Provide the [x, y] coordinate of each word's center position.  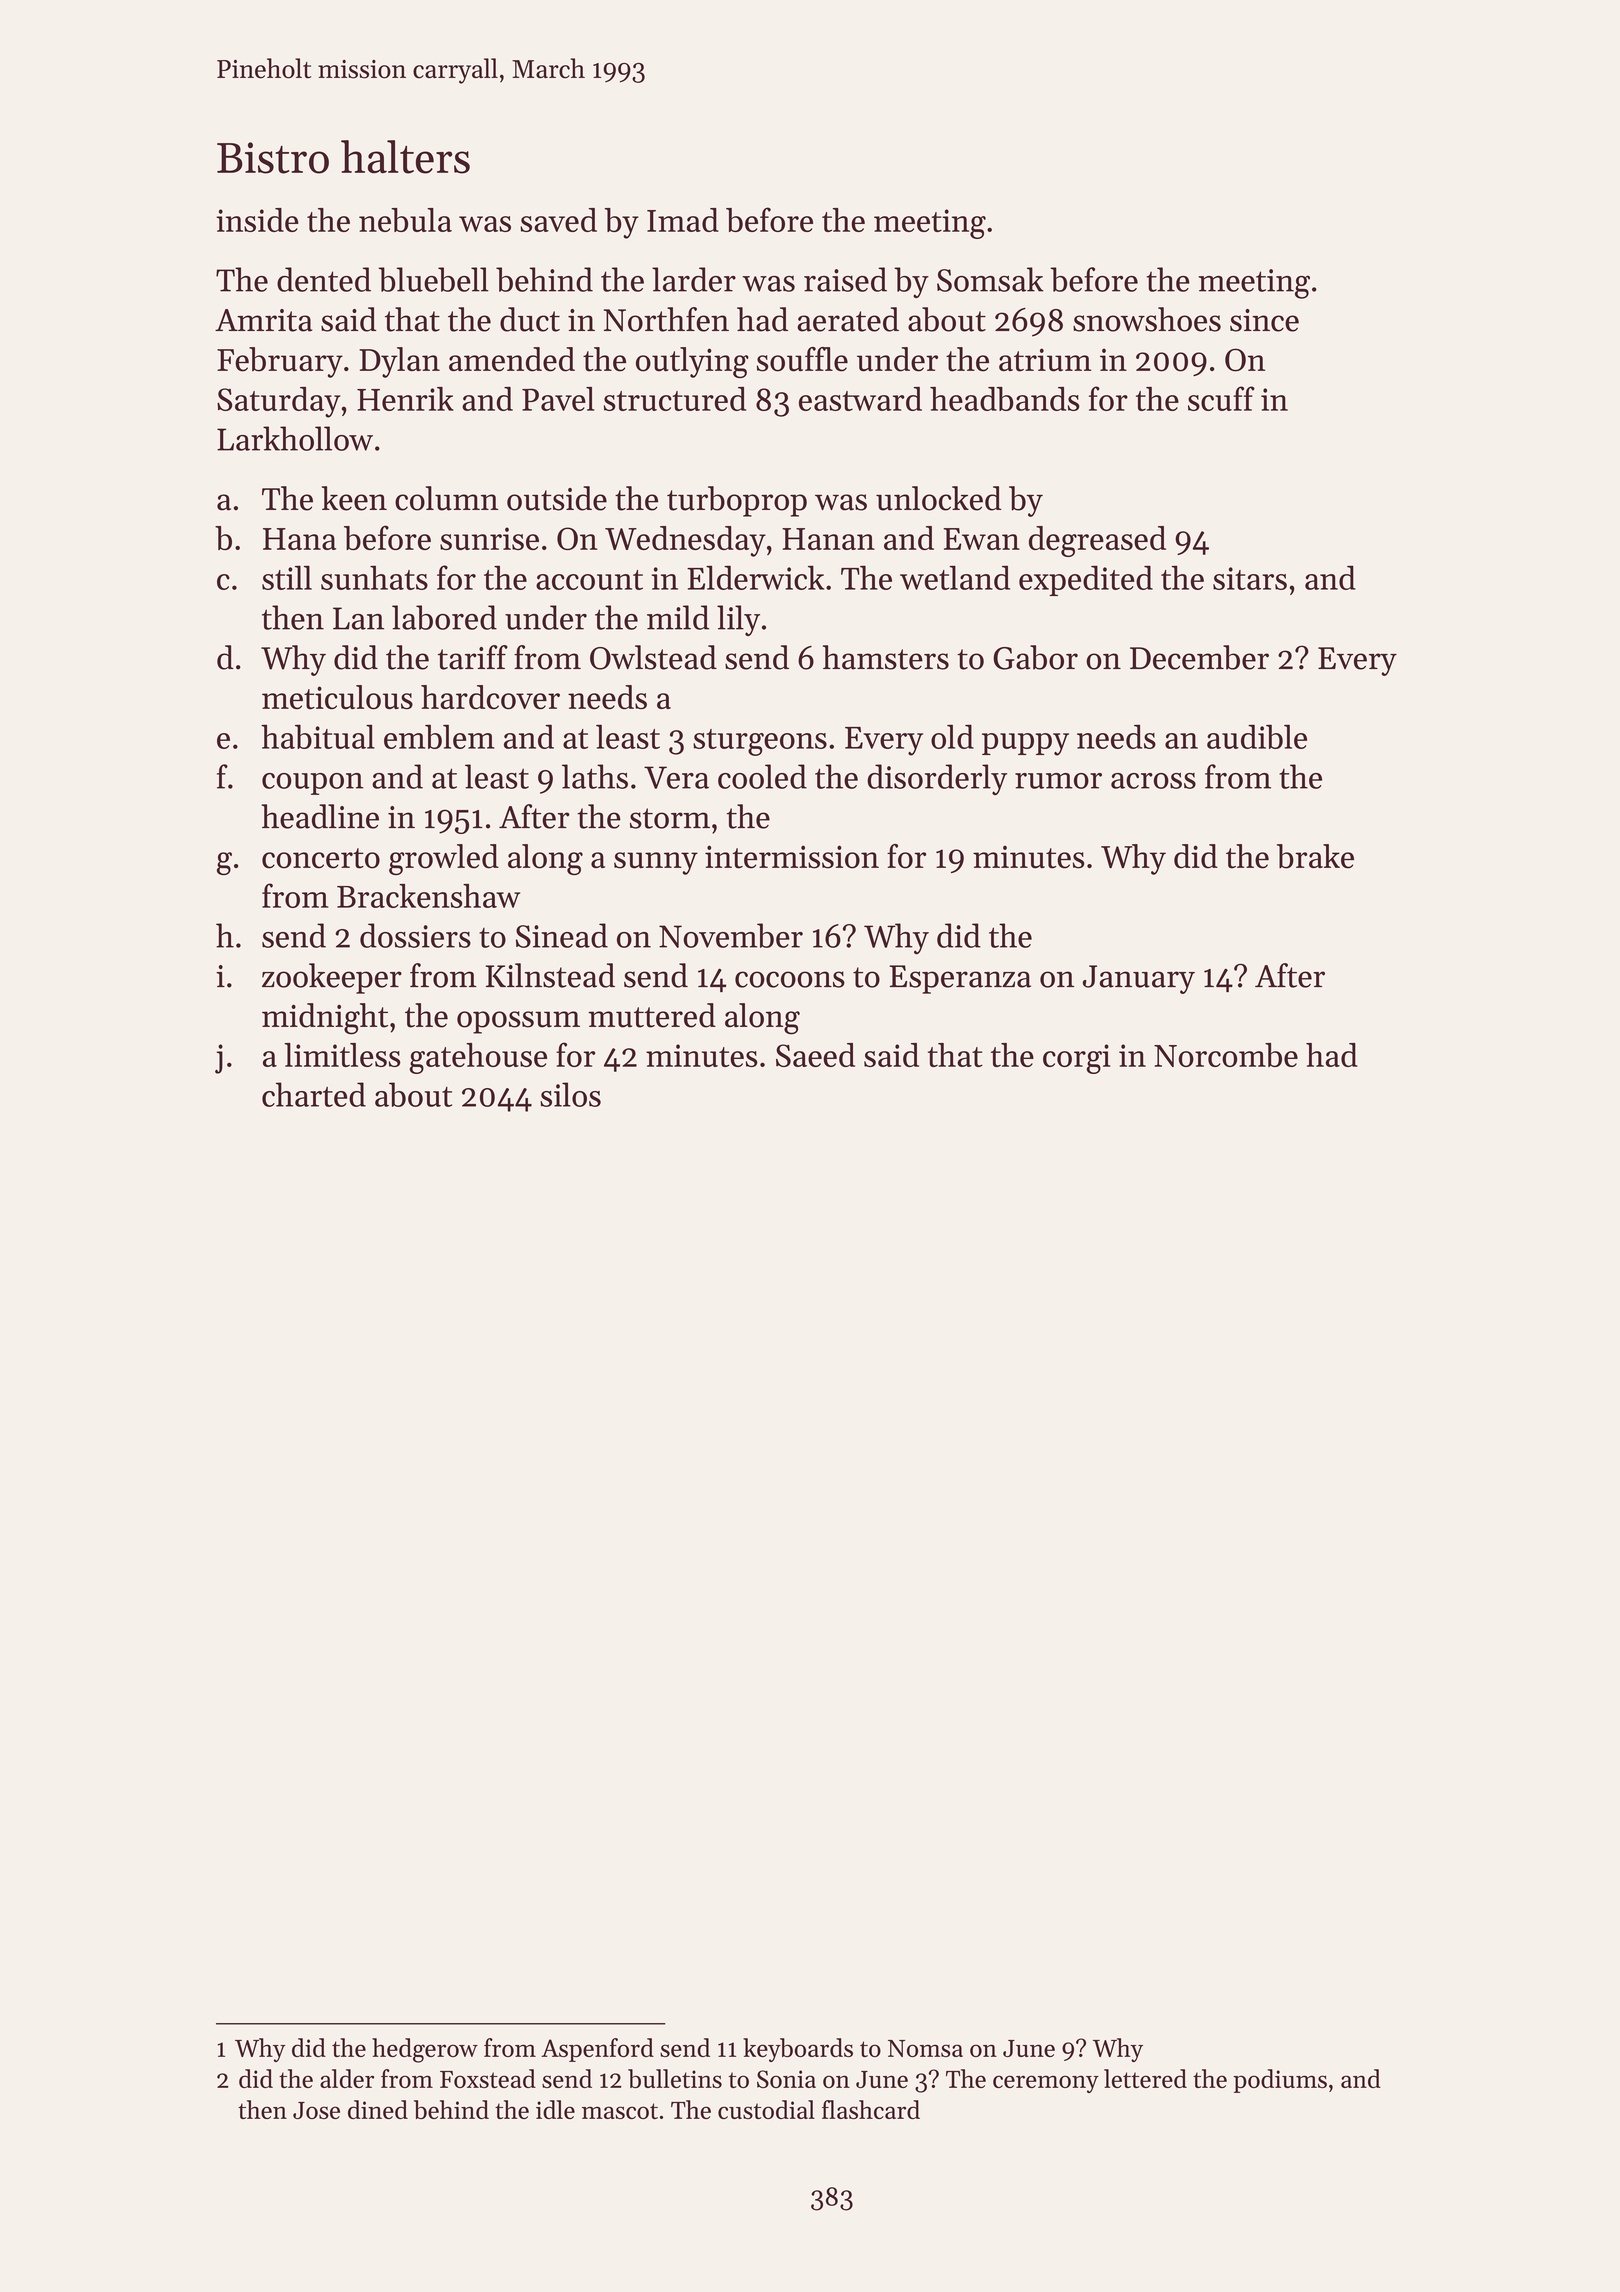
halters [405, 157]
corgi [1076, 1059]
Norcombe [1226, 1055]
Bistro [273, 158]
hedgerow [425, 2050]
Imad [683, 220]
